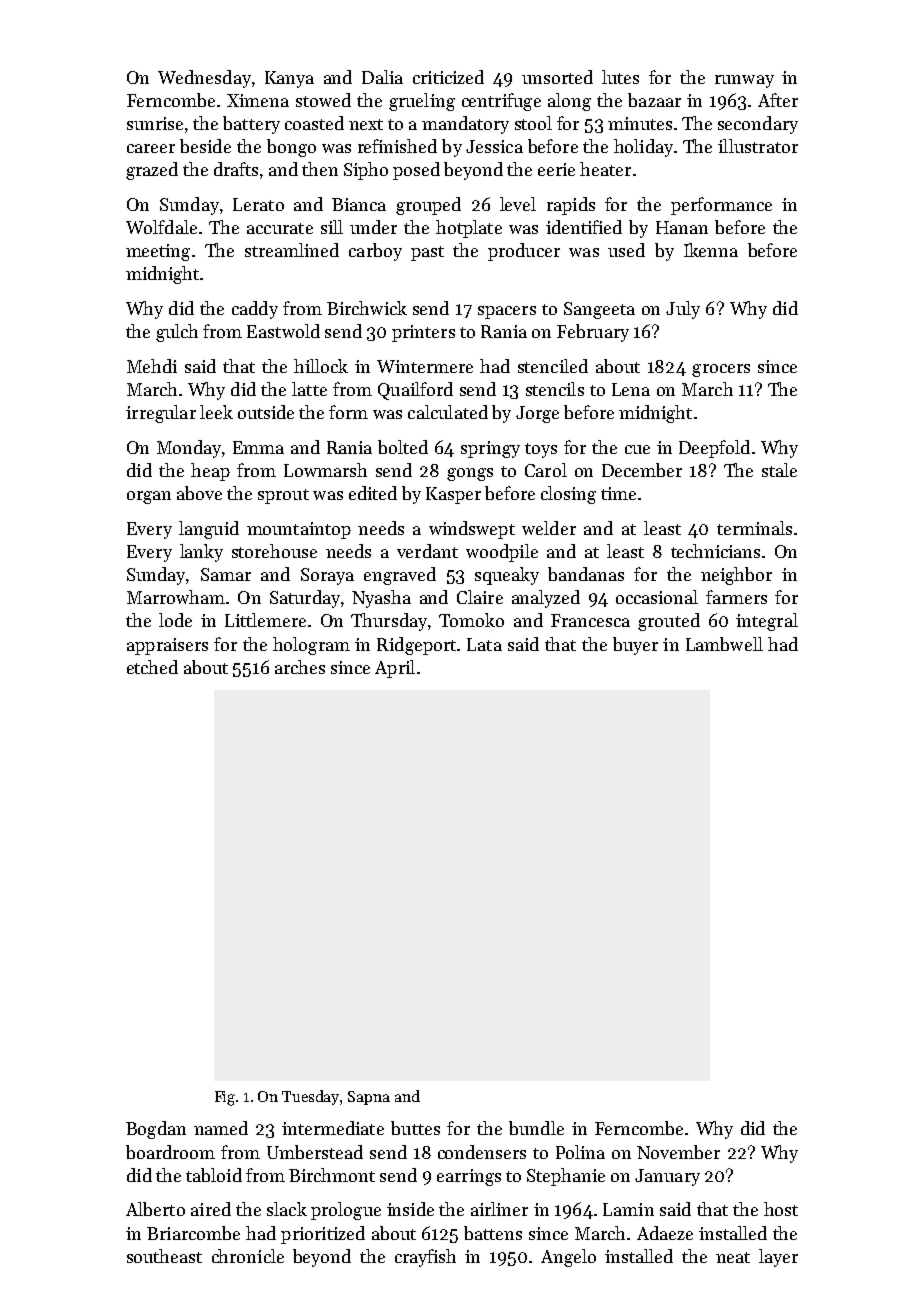 This image has height=1314, width=924. What do you see at coordinates (204, 79) in the image?
I see `Wednesday` at bounding box center [204, 79].
